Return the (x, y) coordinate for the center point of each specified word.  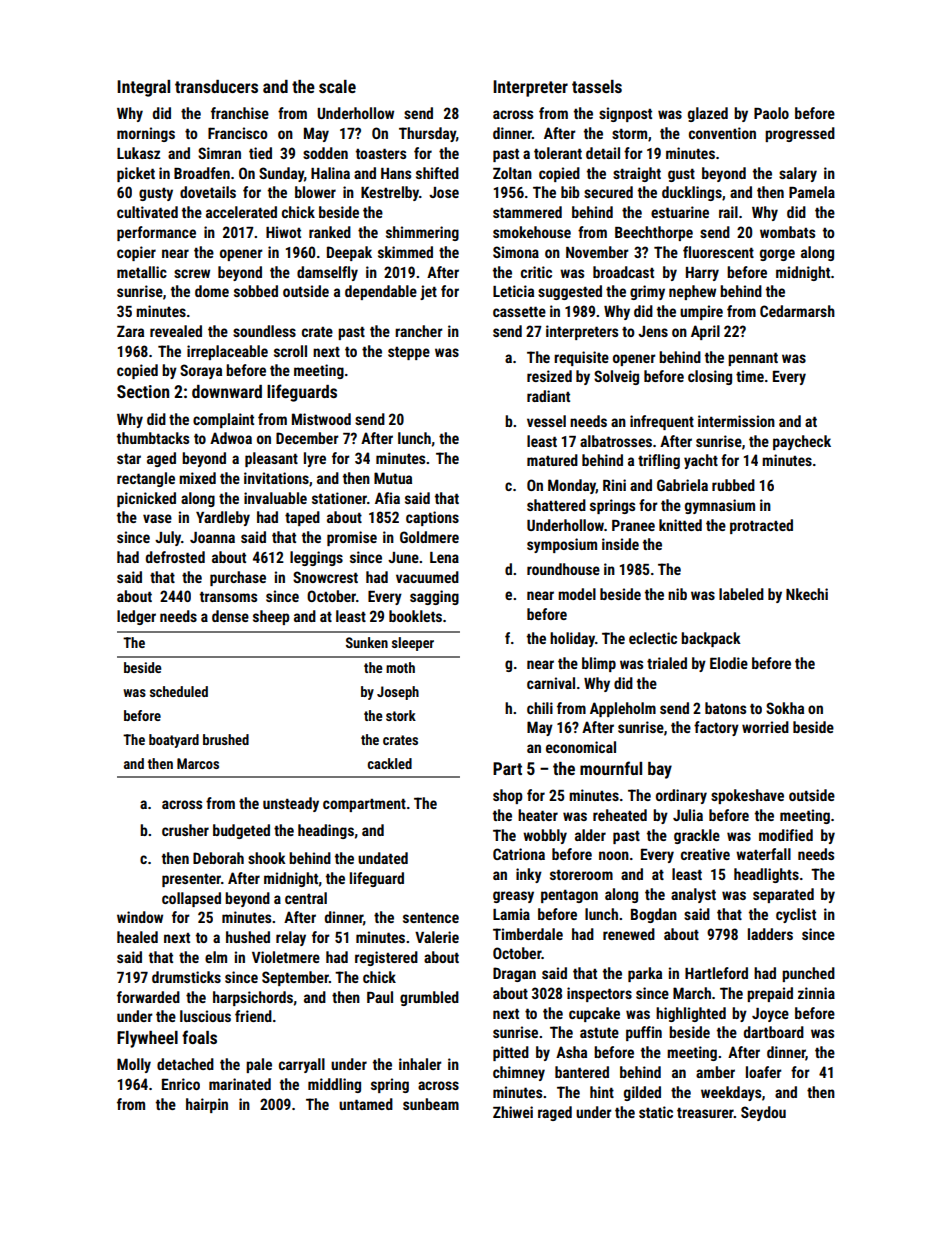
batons (725, 708)
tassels (597, 86)
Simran (219, 153)
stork (401, 715)
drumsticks (186, 977)
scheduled (179, 691)
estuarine (680, 212)
